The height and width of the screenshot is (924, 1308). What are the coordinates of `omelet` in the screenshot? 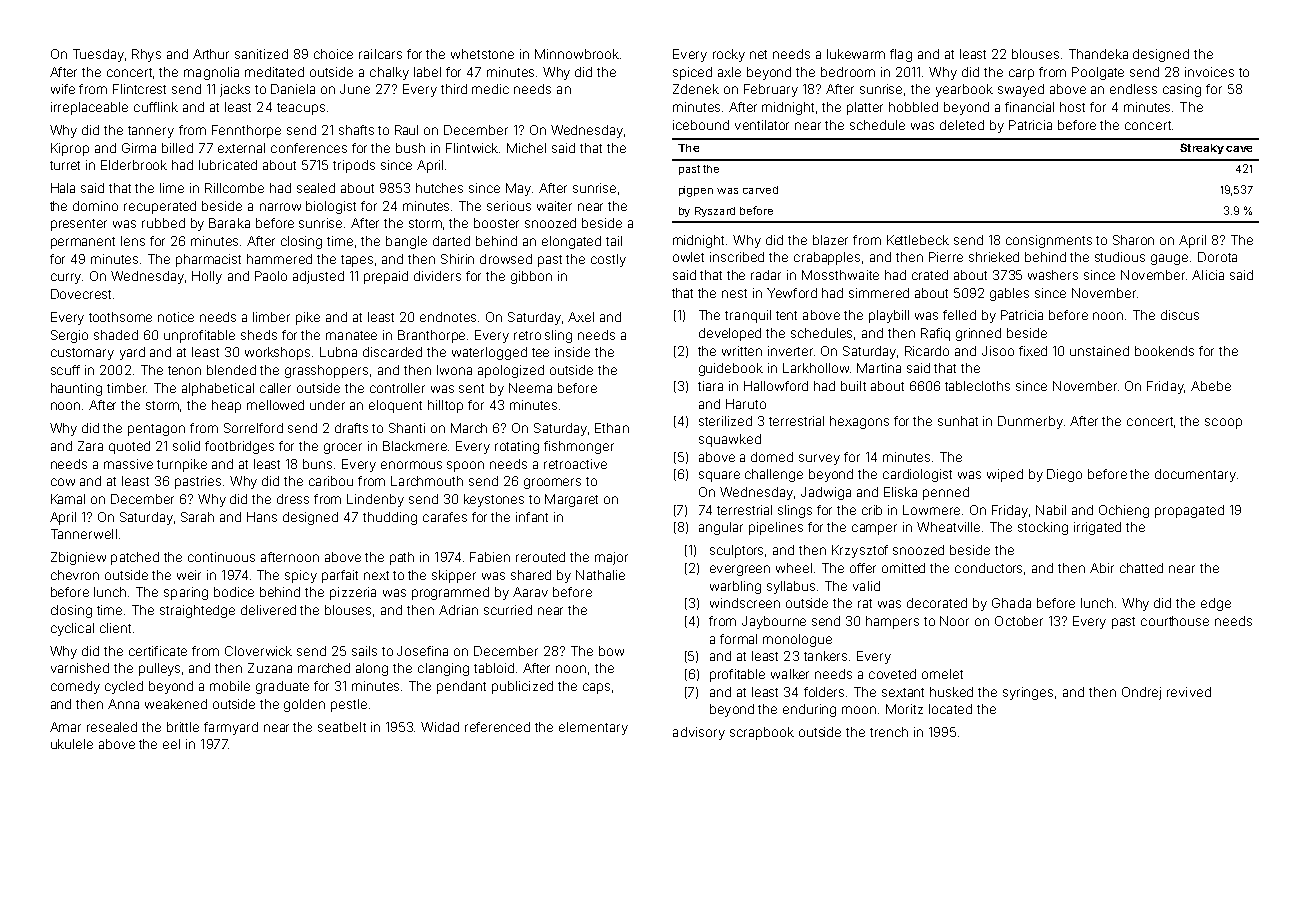 It's located at (942, 674).
